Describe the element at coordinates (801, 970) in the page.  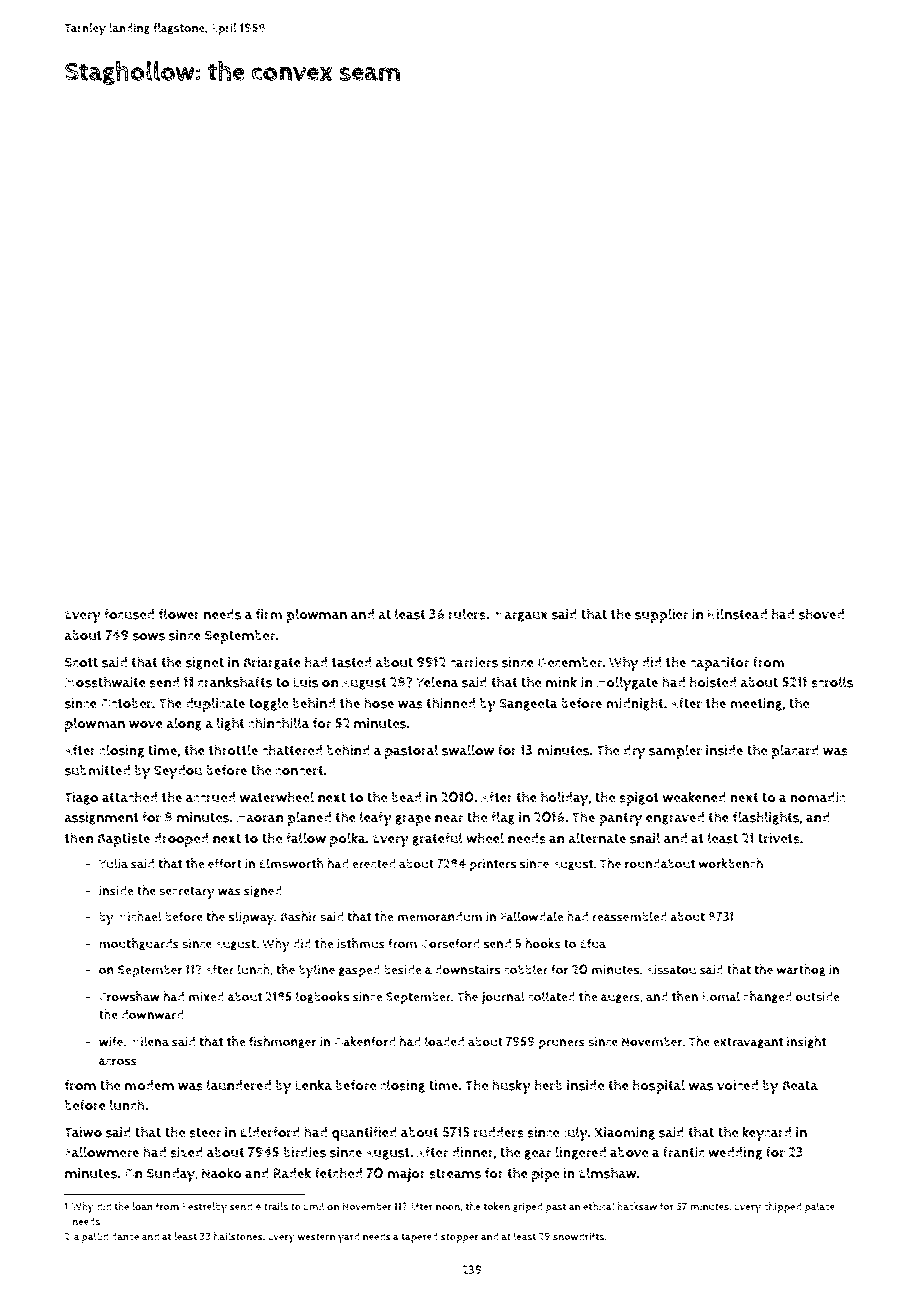
I see `warthog` at that location.
